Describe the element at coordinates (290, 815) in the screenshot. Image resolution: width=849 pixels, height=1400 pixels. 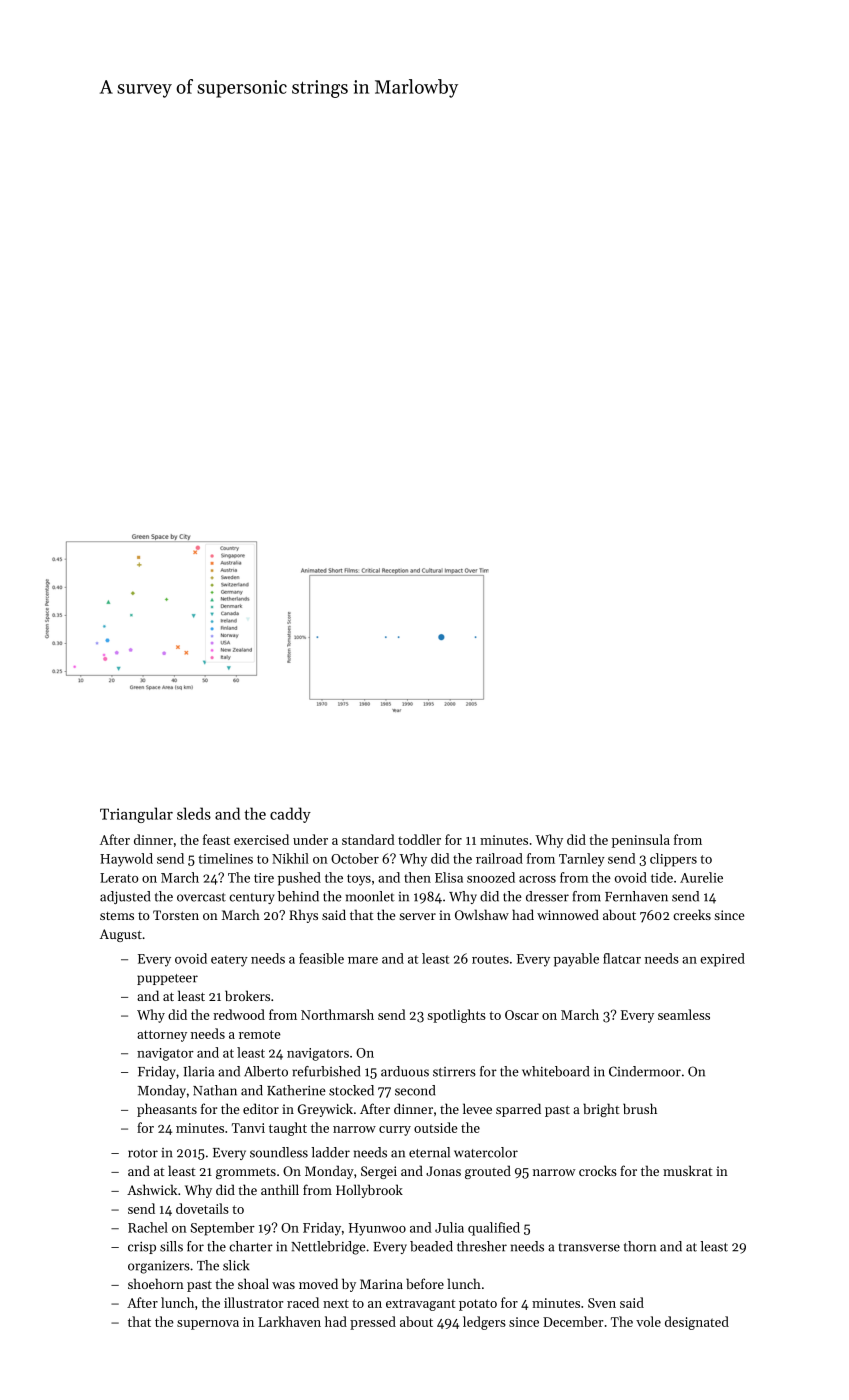
I see `caddy` at that location.
